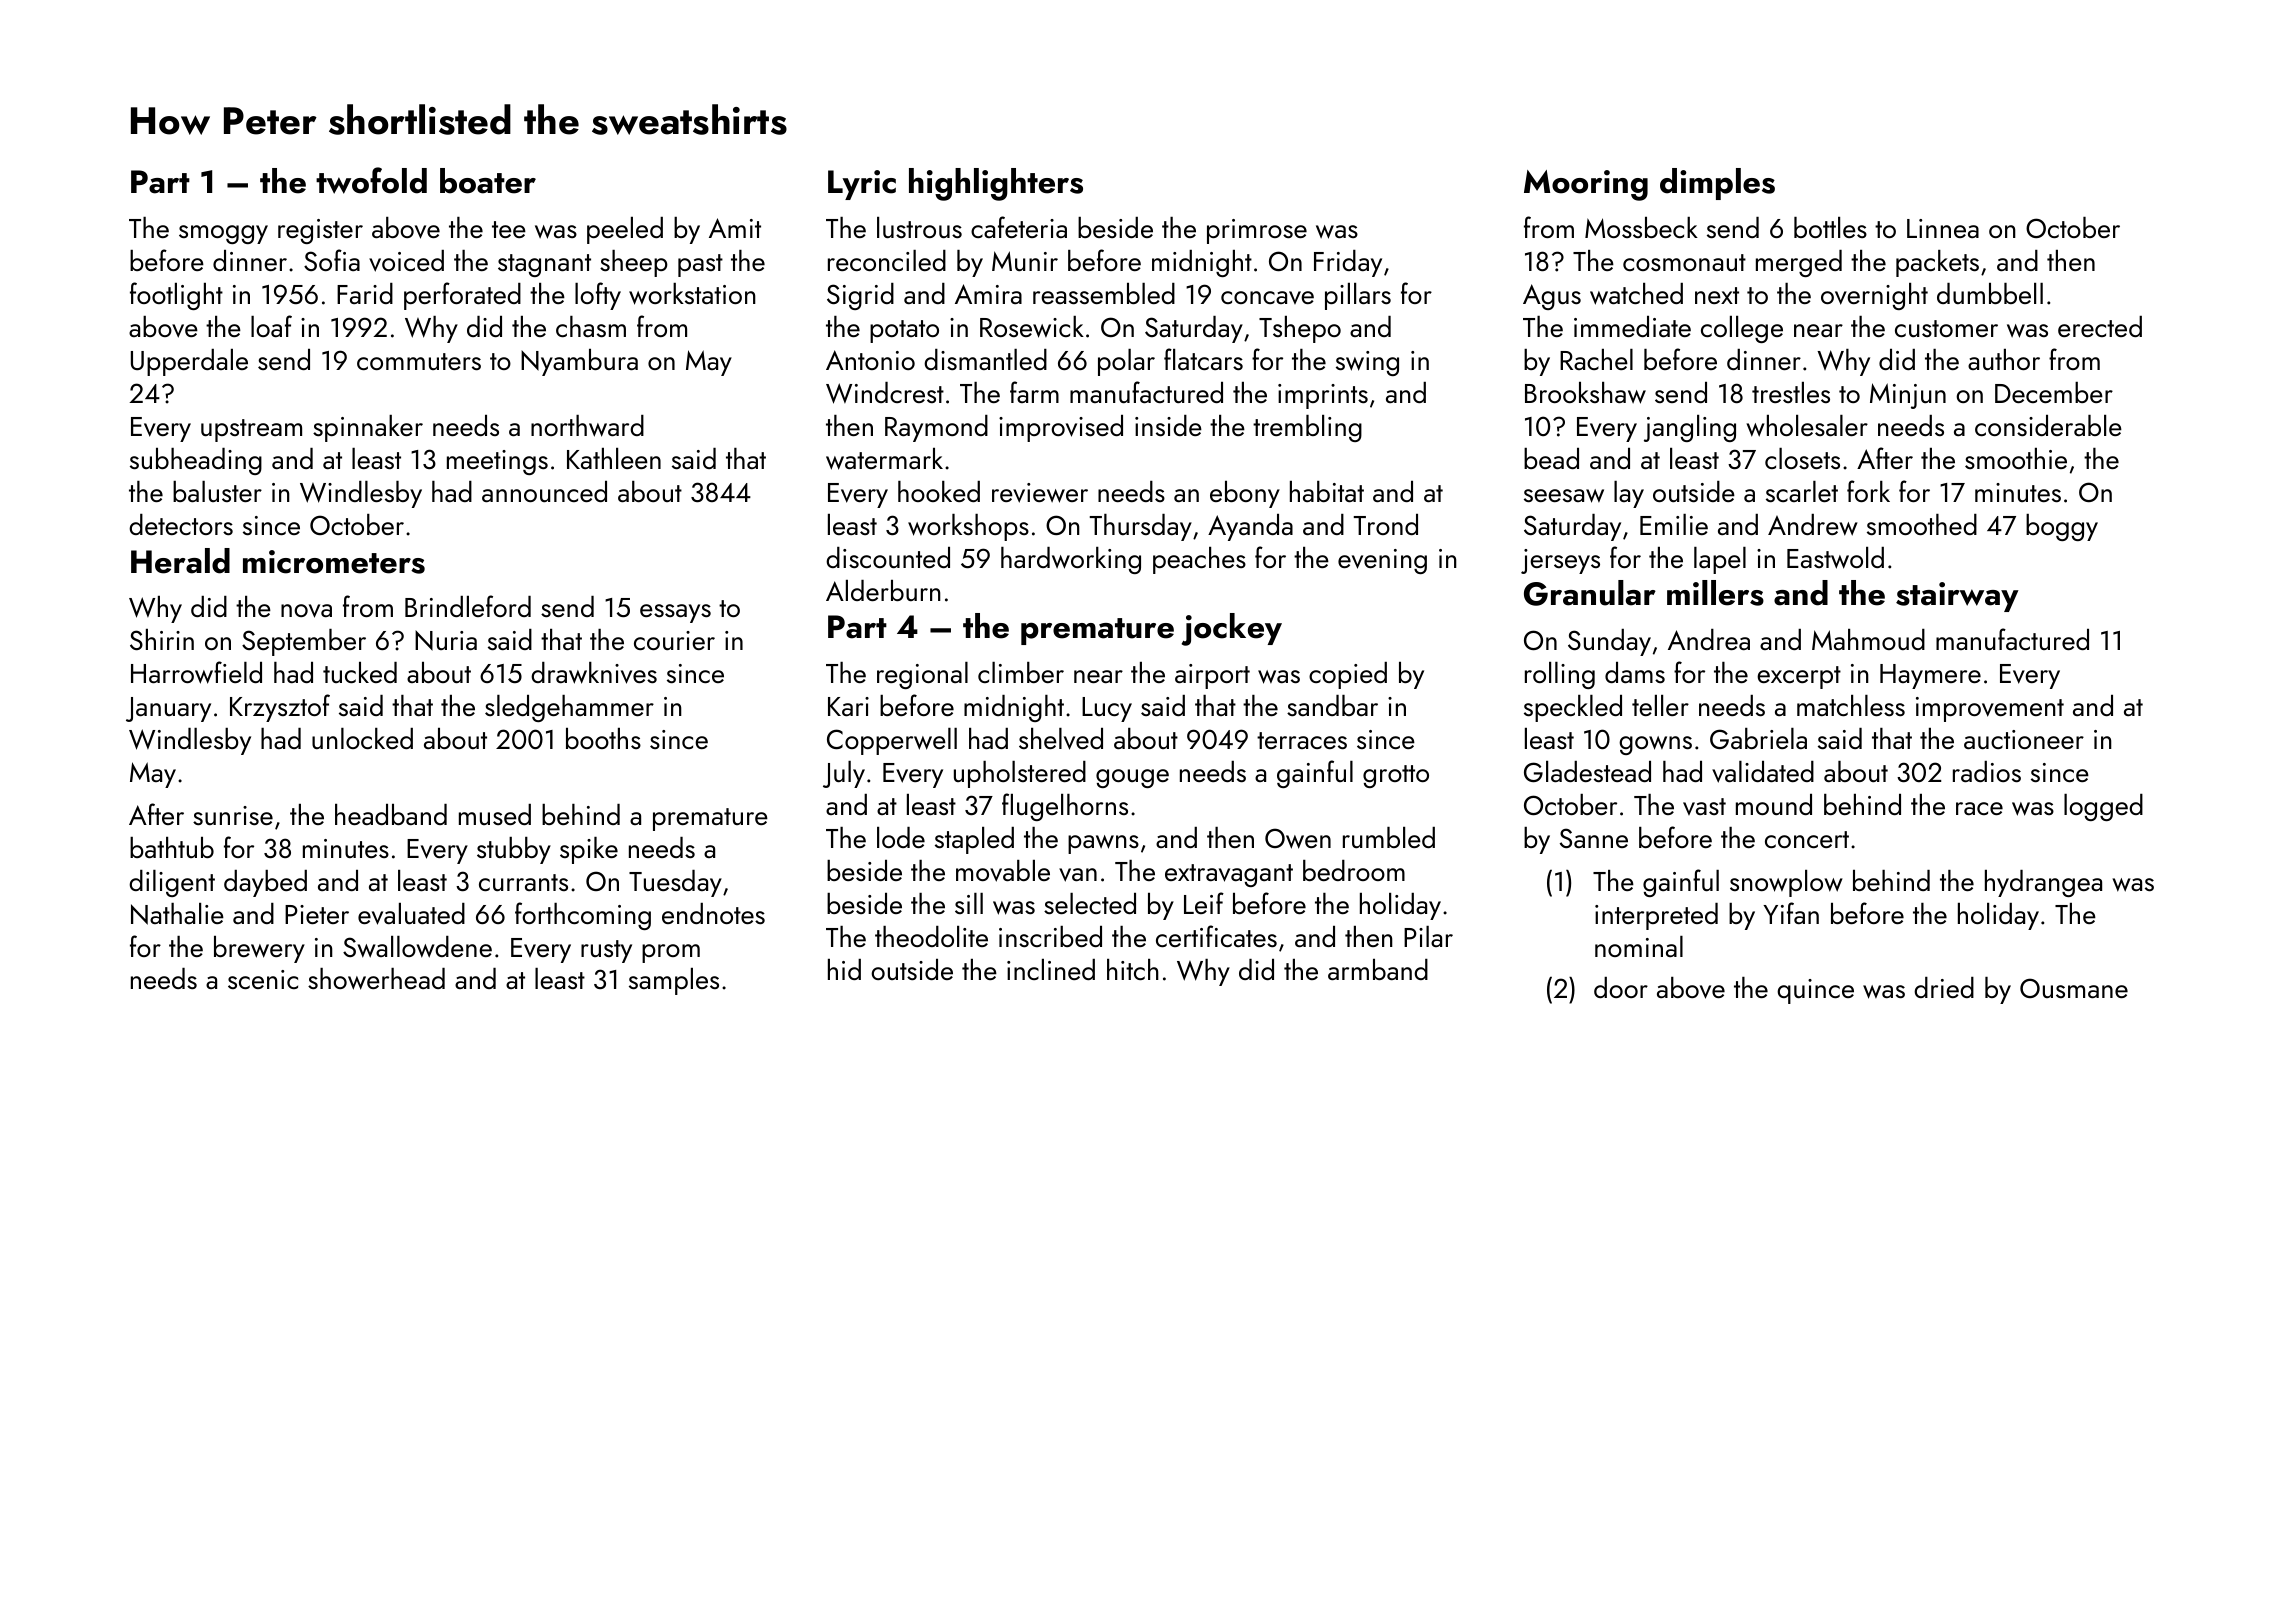 The image size is (2292, 1620). I want to click on dimples, so click(1717, 184).
